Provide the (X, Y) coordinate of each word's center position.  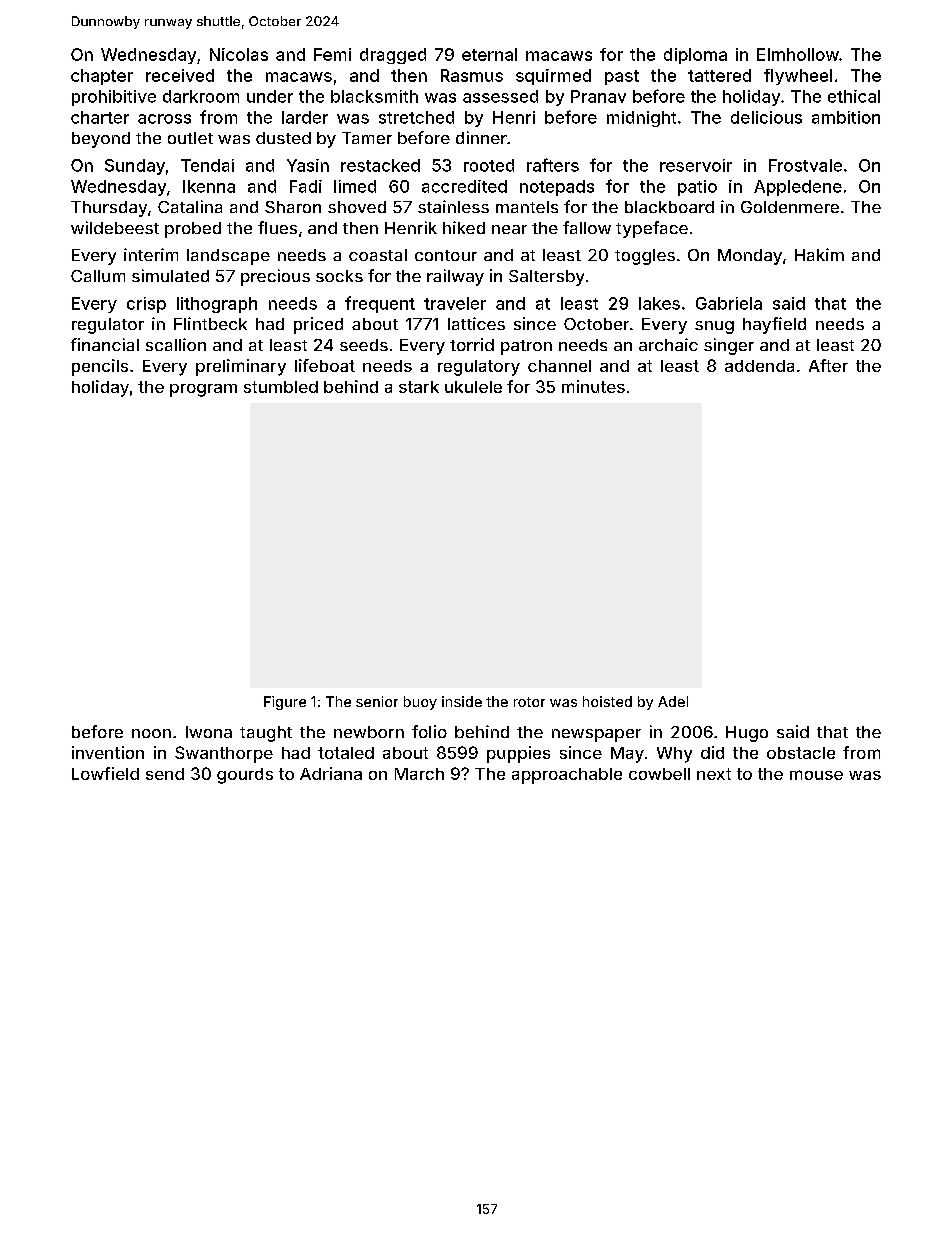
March (419, 774)
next (714, 774)
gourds (245, 776)
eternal (489, 54)
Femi (332, 54)
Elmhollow (798, 54)
